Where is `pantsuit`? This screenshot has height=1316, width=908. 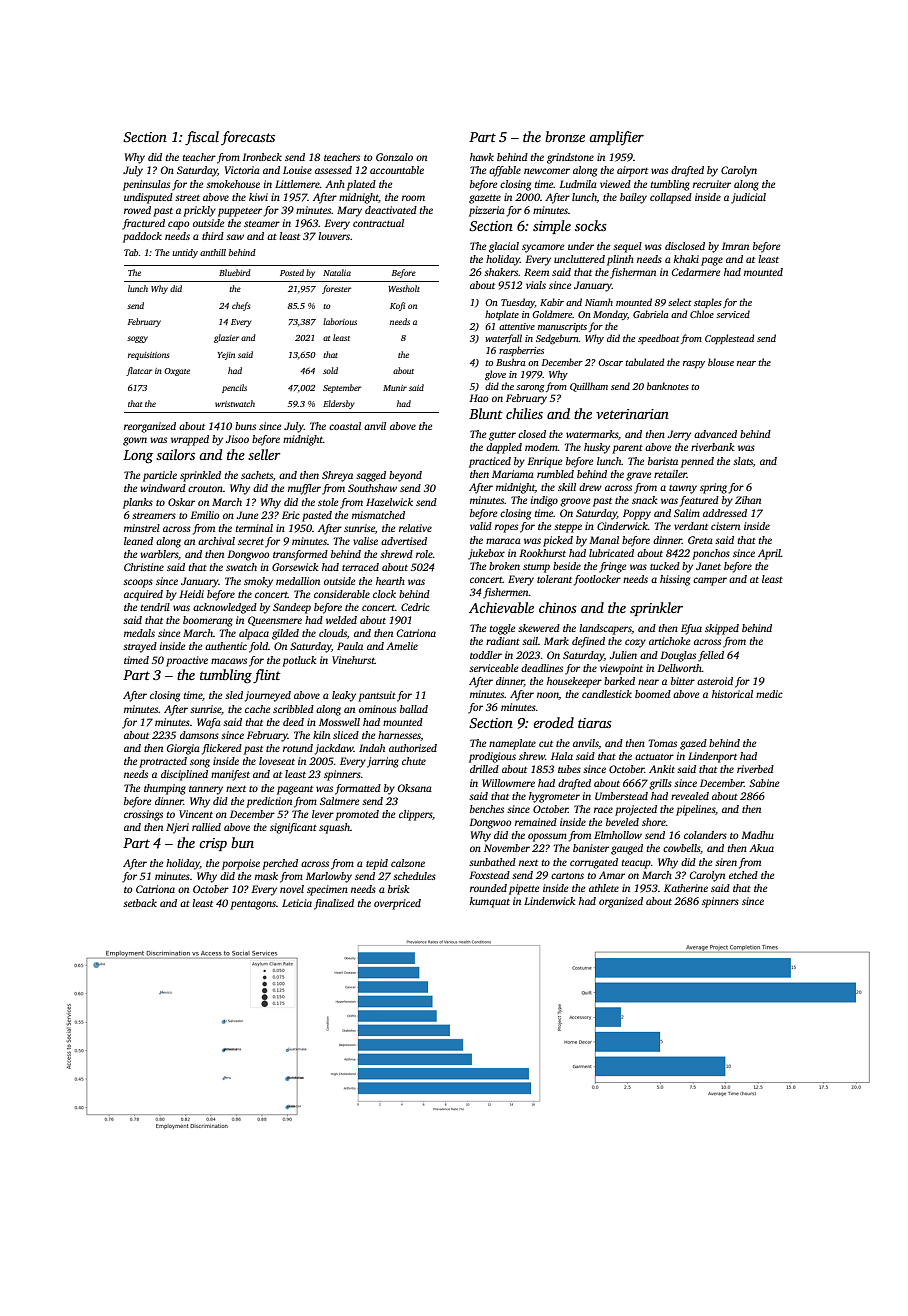
pantsuit is located at coordinates (377, 696).
